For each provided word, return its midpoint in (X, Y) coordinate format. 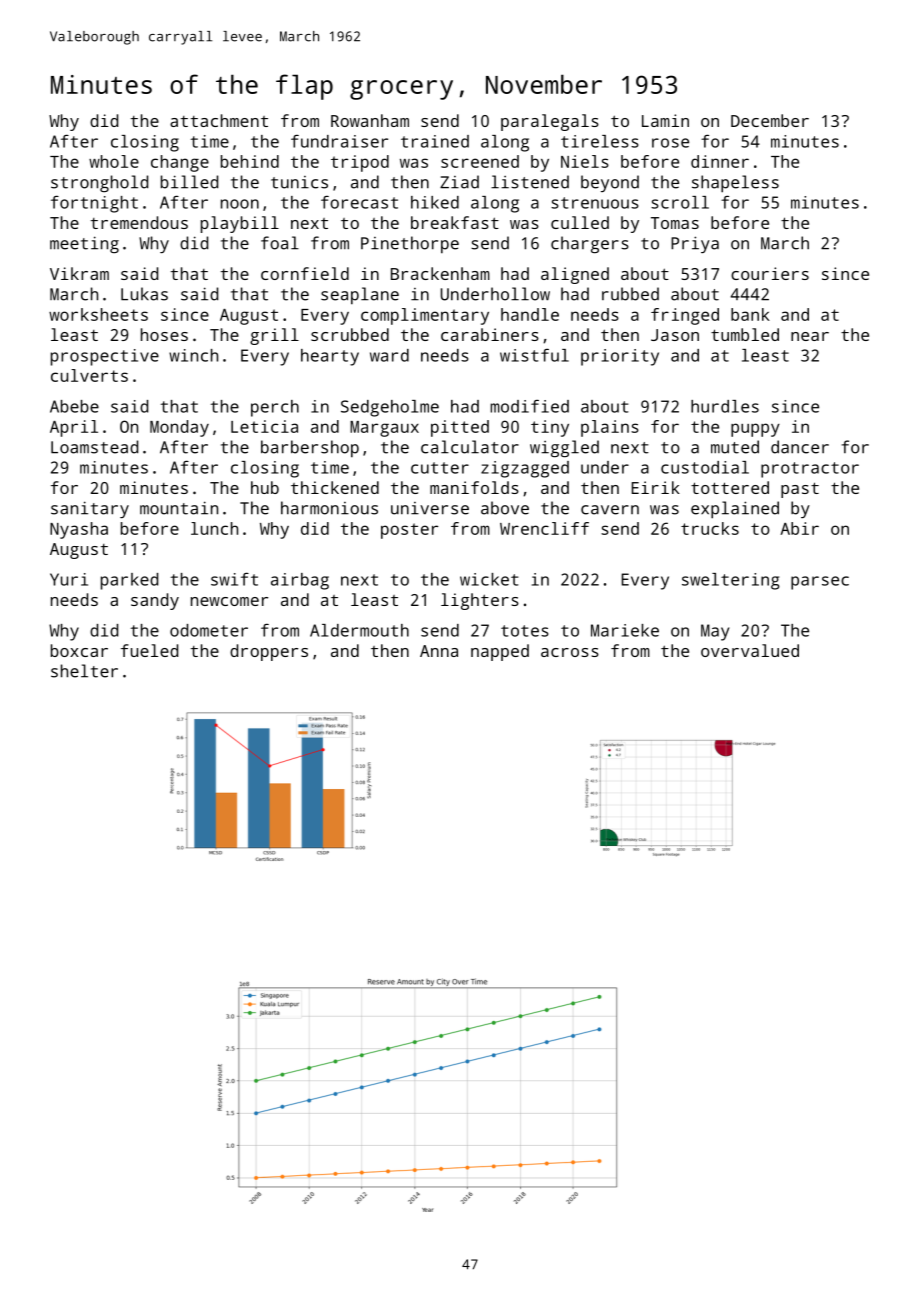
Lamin (665, 120)
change (180, 163)
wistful (534, 355)
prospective (105, 357)
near (810, 336)
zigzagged (525, 469)
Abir (799, 528)
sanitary (90, 509)
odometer (209, 630)
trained (435, 141)
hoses (164, 334)
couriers (770, 273)
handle (530, 314)
